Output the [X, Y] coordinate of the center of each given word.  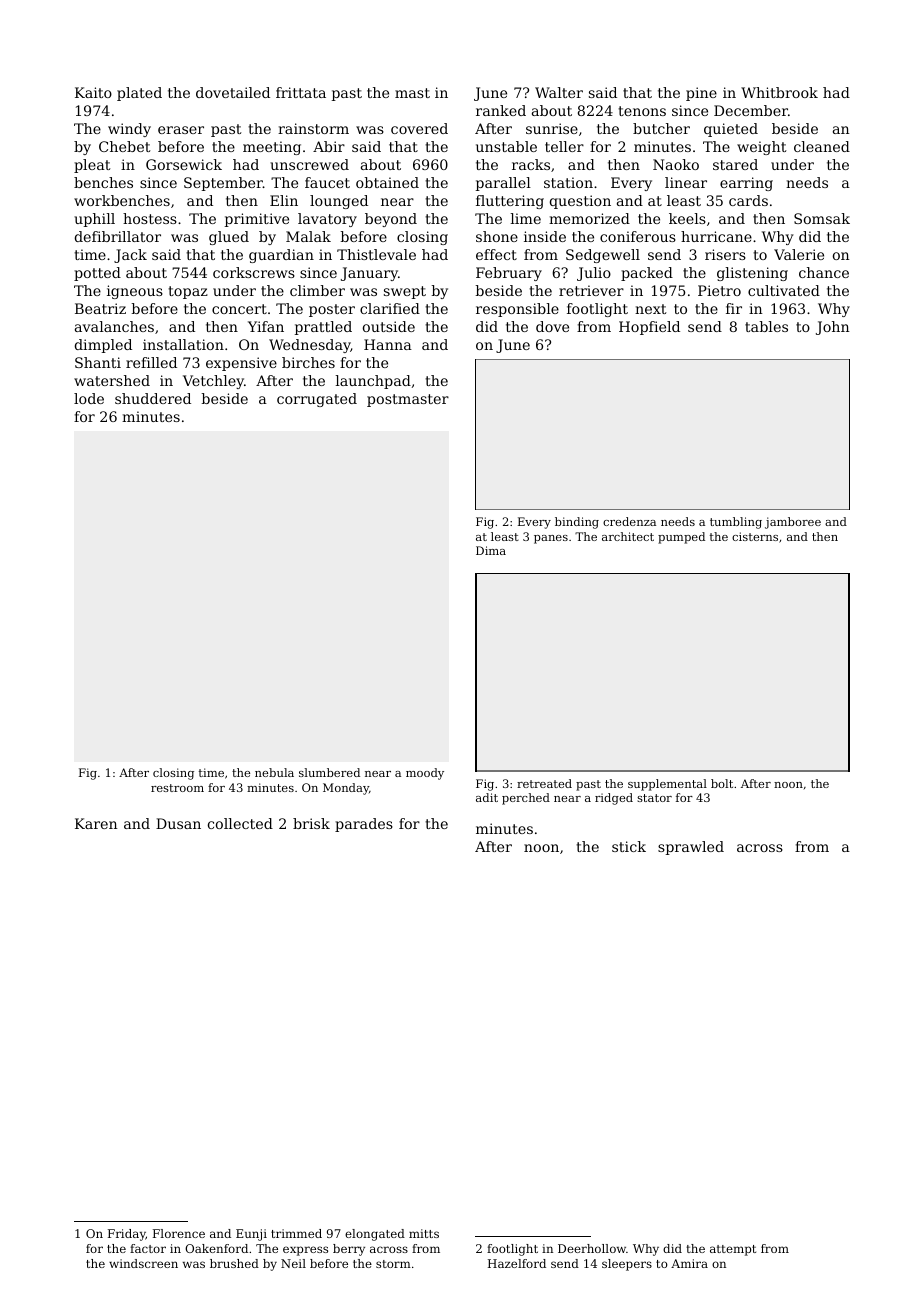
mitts [424, 1233]
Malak [308, 236]
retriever [591, 290]
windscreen [143, 1263]
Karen [96, 823]
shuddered [153, 398]
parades [364, 825]
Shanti [98, 362]
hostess [150, 218]
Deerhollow [592, 1248]
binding [577, 523]
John [833, 328]
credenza [629, 521]
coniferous [638, 236]
